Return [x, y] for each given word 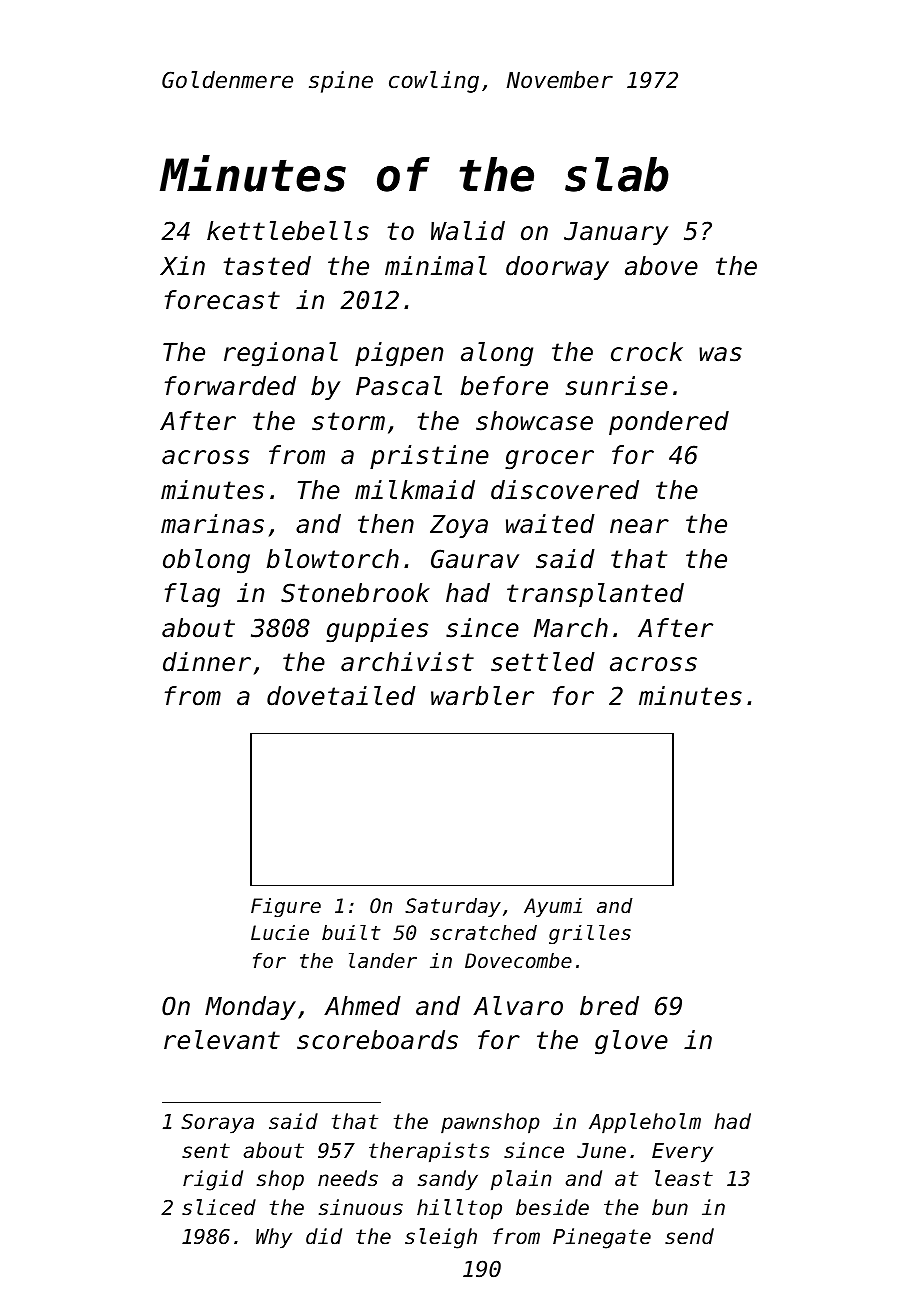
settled [543, 662]
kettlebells [288, 231]
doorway [557, 268]
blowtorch [333, 559]
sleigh [441, 1238]
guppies [377, 630]
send [689, 1236]
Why [274, 1238]
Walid [468, 231]
